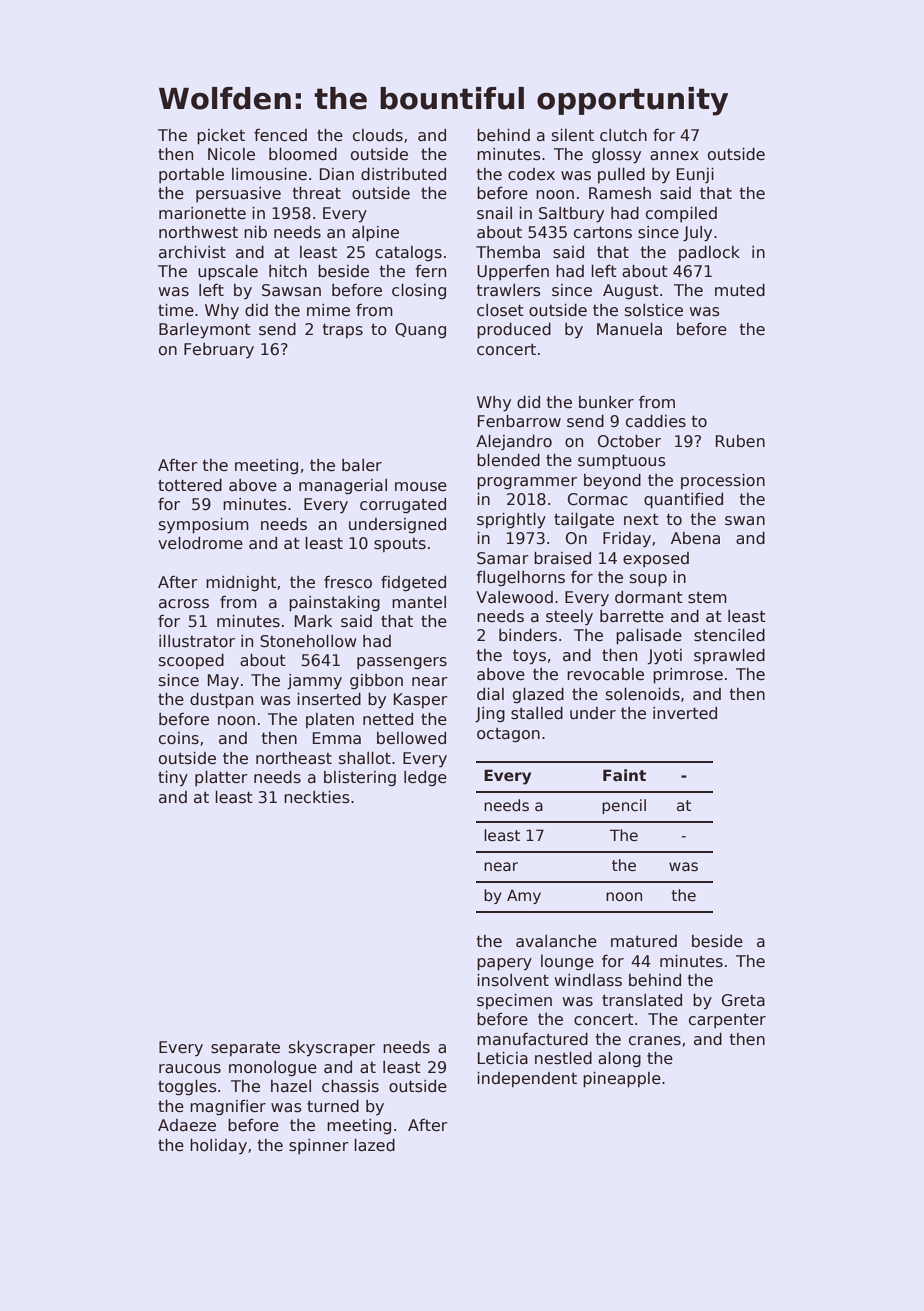 Image resolution: width=924 pixels, height=1311 pixels. I want to click on platen, so click(330, 720).
